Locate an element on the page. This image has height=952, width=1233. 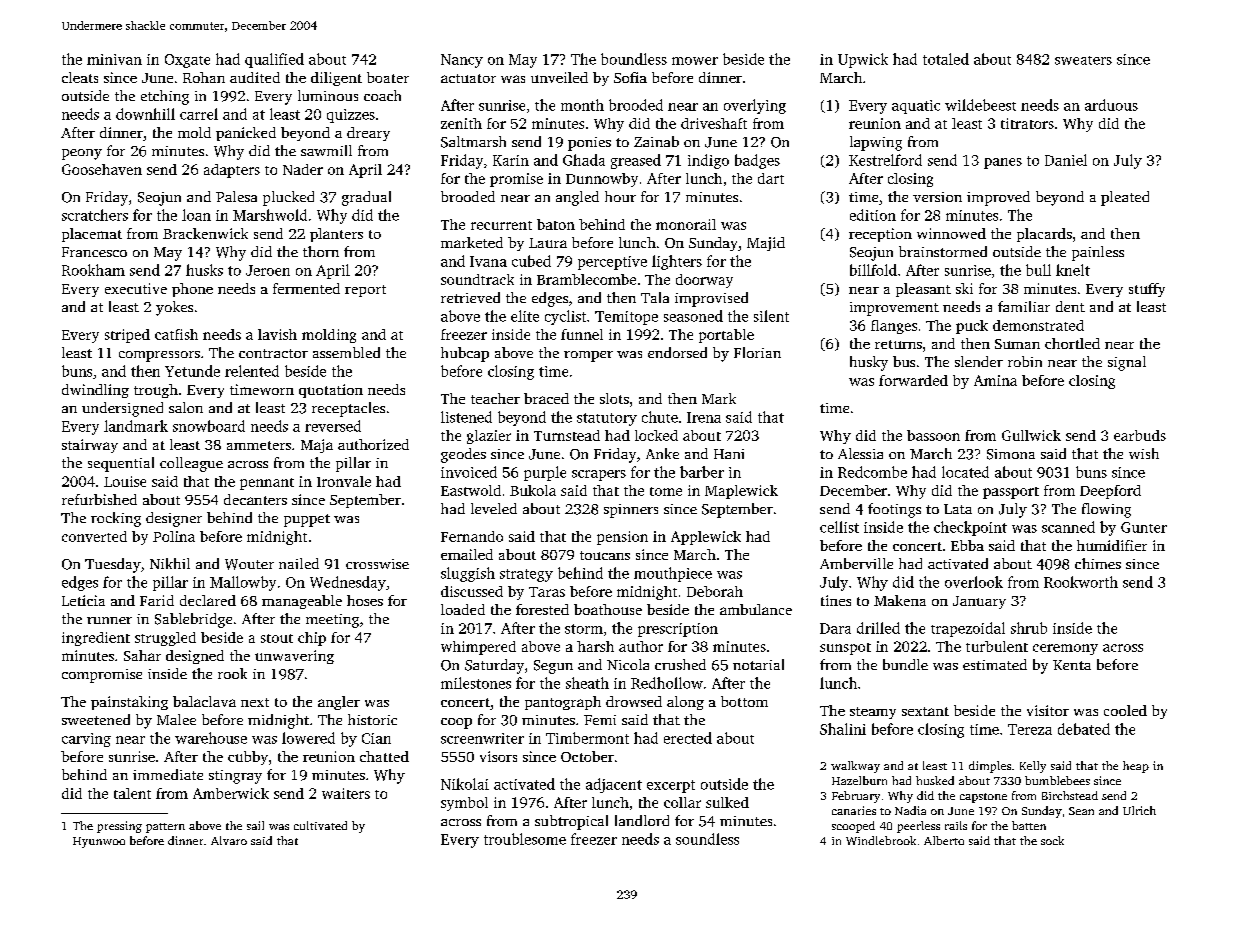
adjacent is located at coordinates (614, 785).
